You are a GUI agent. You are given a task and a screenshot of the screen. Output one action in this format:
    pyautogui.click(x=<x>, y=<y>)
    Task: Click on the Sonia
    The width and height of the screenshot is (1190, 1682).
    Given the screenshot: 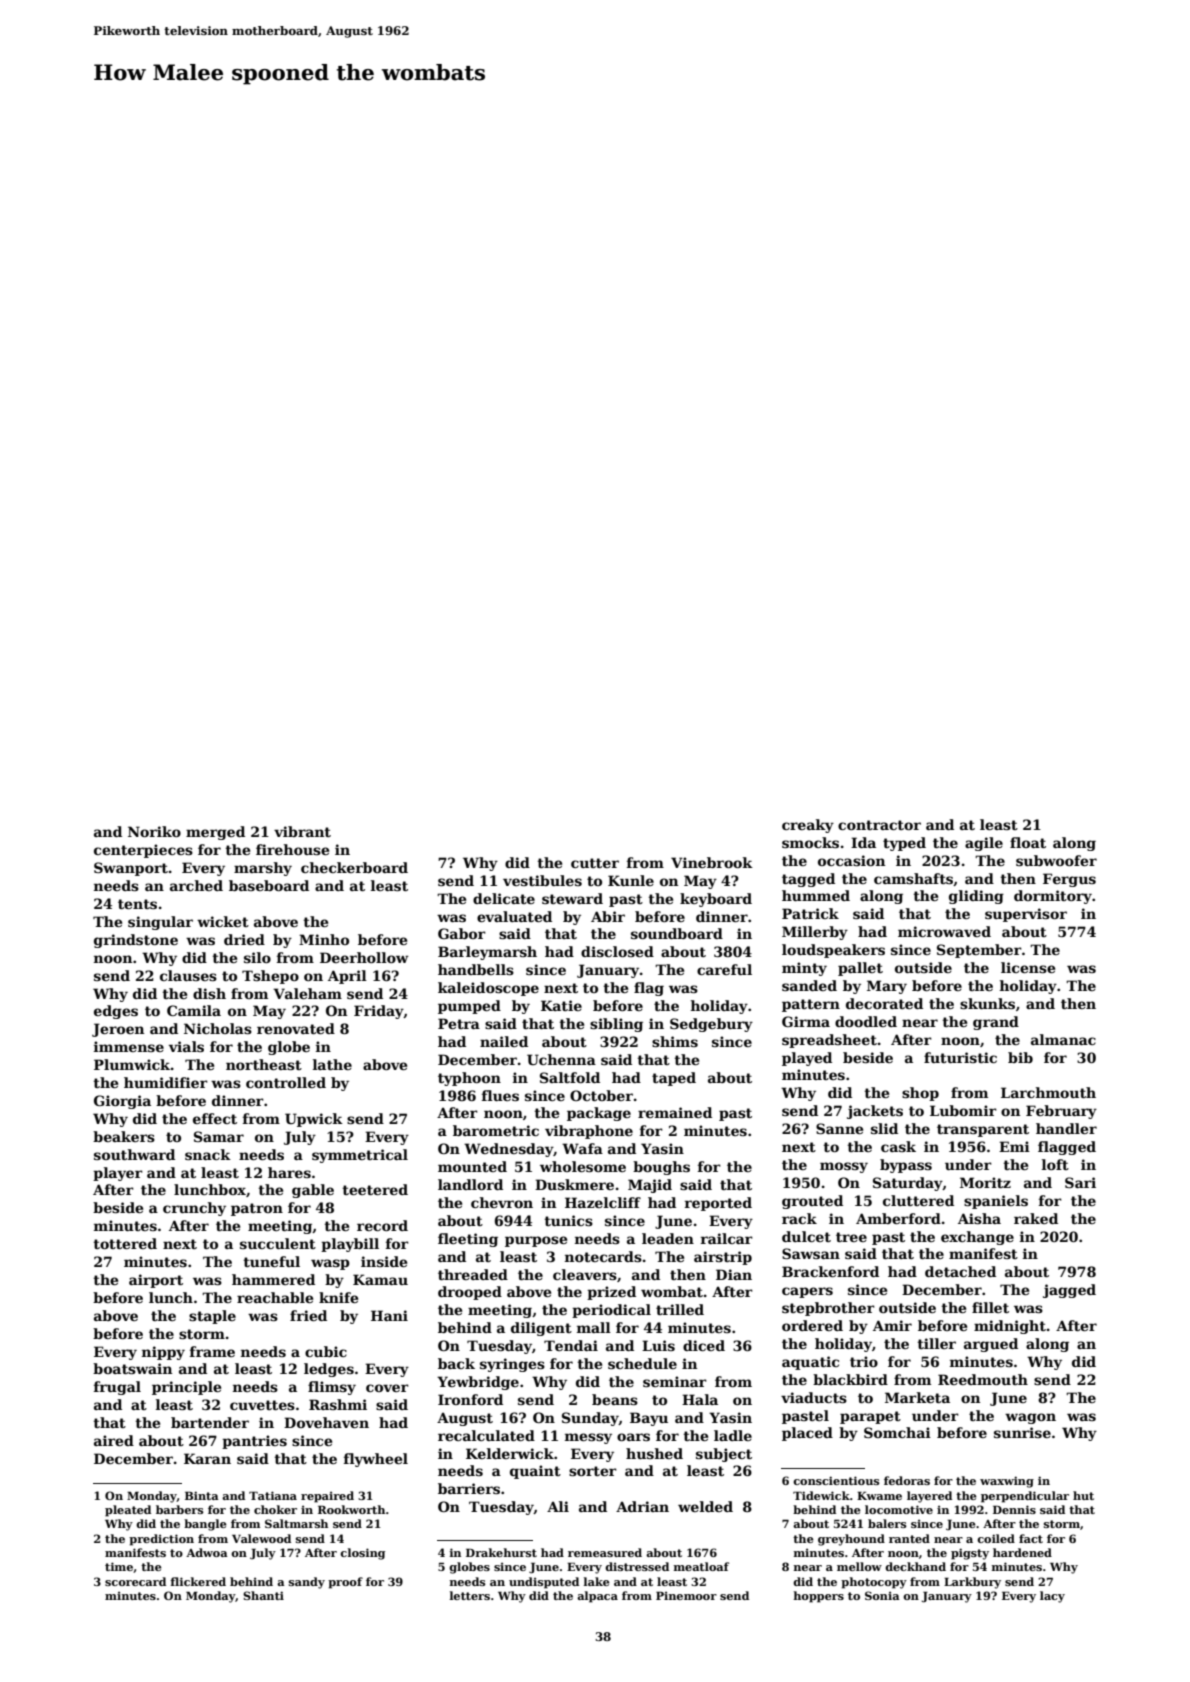 What is the action you would take?
    pyautogui.click(x=882, y=1595)
